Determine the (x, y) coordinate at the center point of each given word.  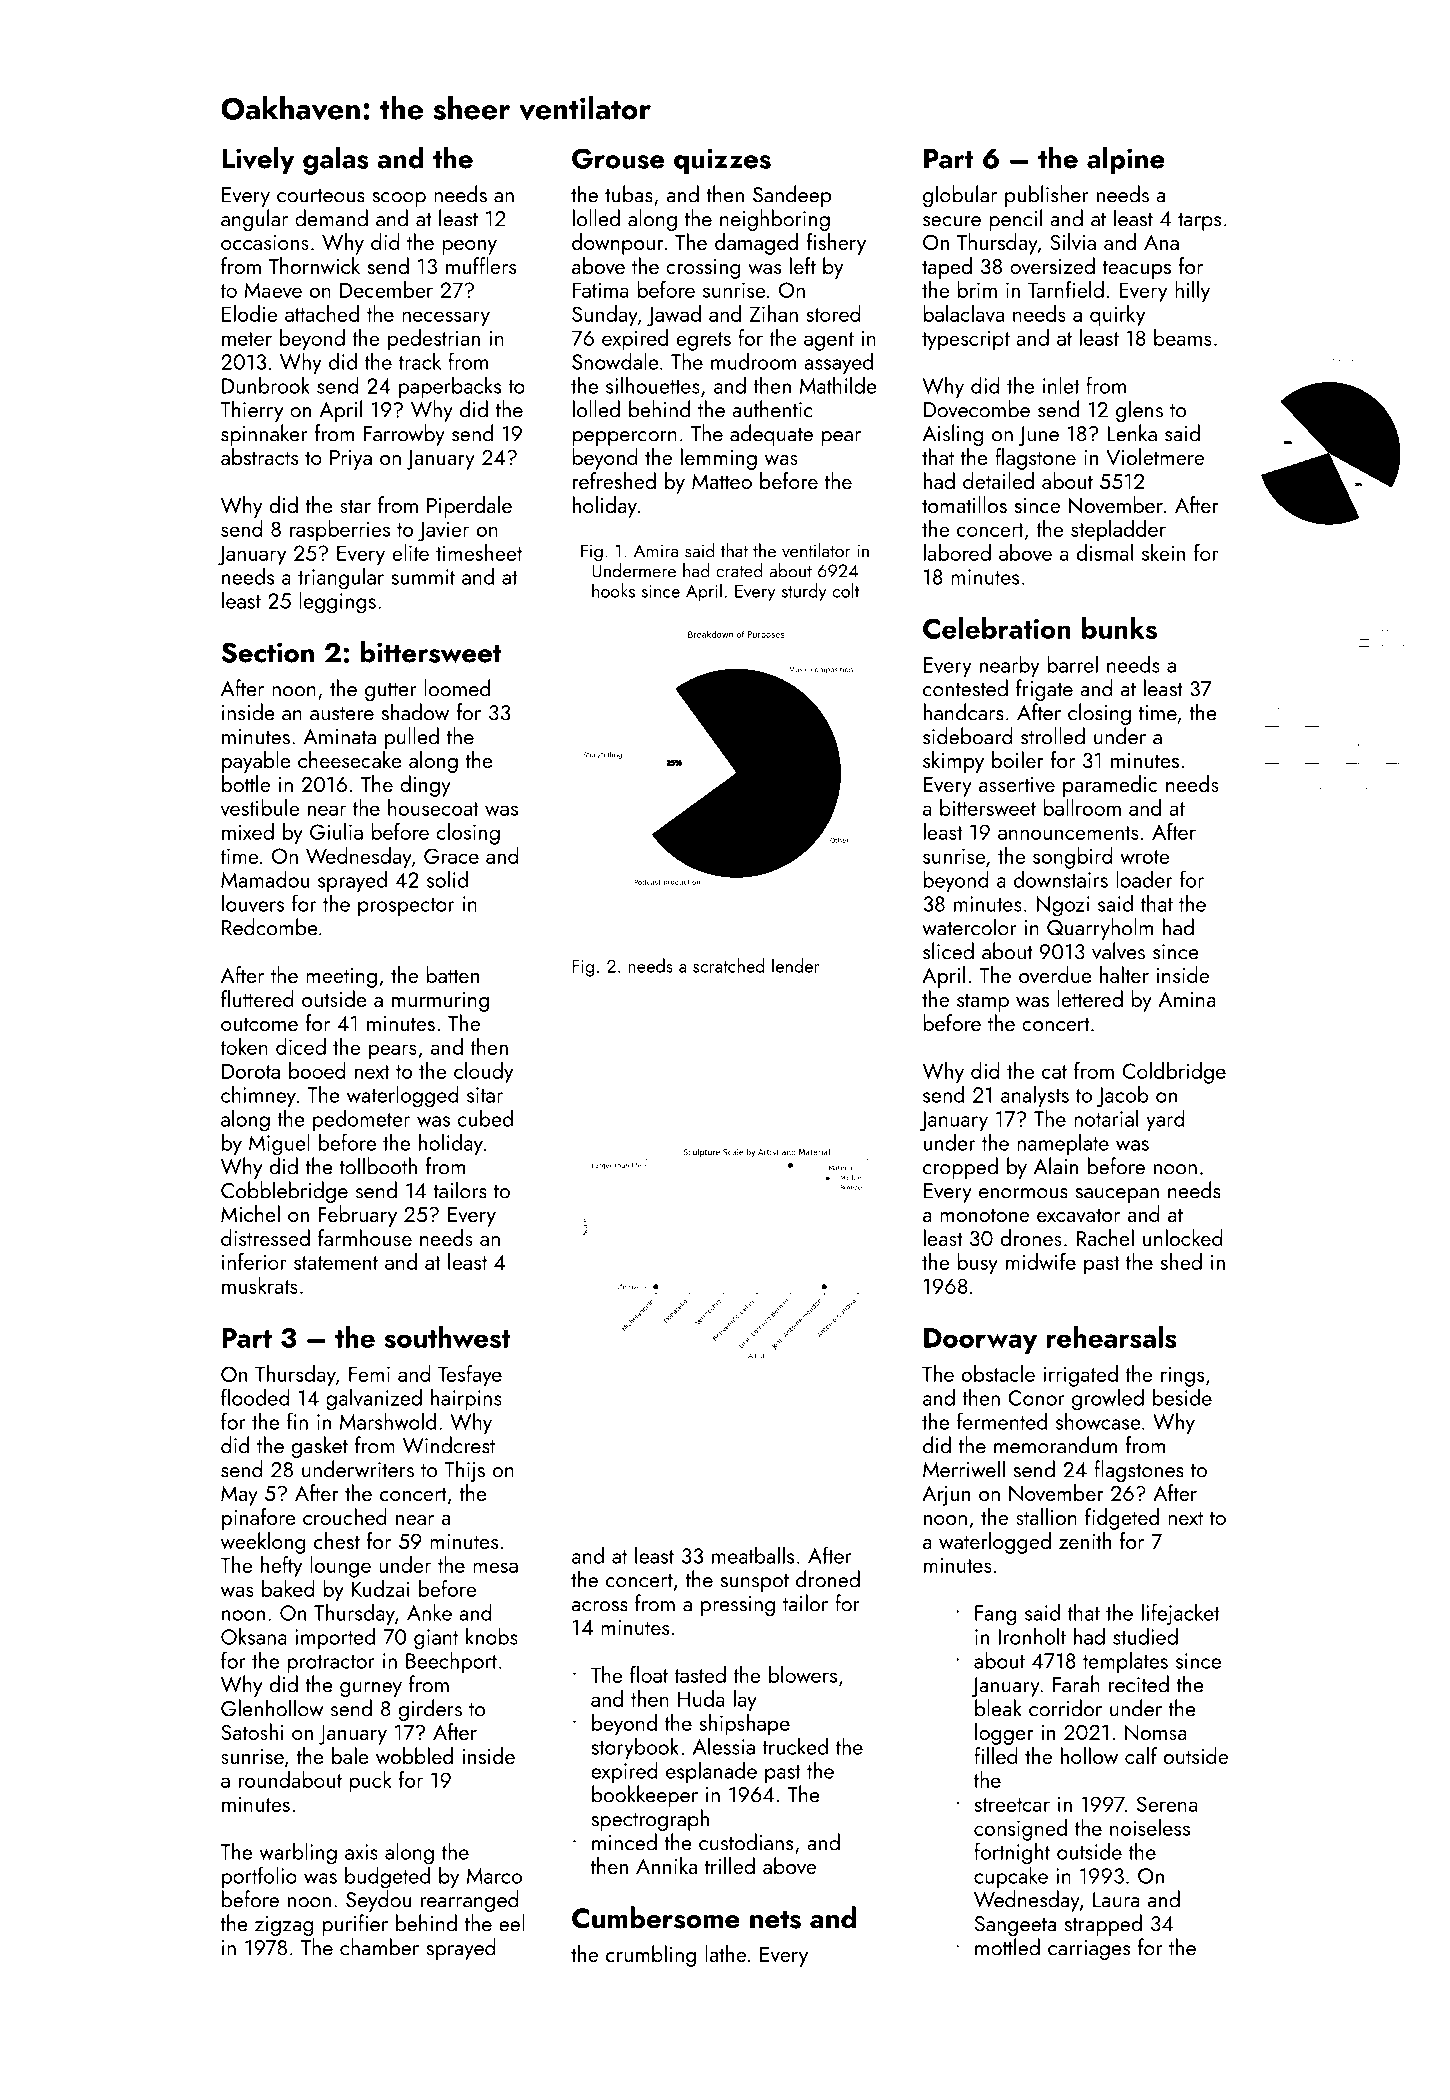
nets (775, 1920)
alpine (1126, 160)
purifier (355, 1925)
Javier (443, 531)
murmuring (440, 1002)
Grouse (618, 158)
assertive (1017, 784)
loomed (457, 688)
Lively (258, 160)
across (600, 1606)
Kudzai (380, 1588)
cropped (960, 1168)
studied (1145, 1636)
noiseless (1150, 1827)
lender (796, 965)
